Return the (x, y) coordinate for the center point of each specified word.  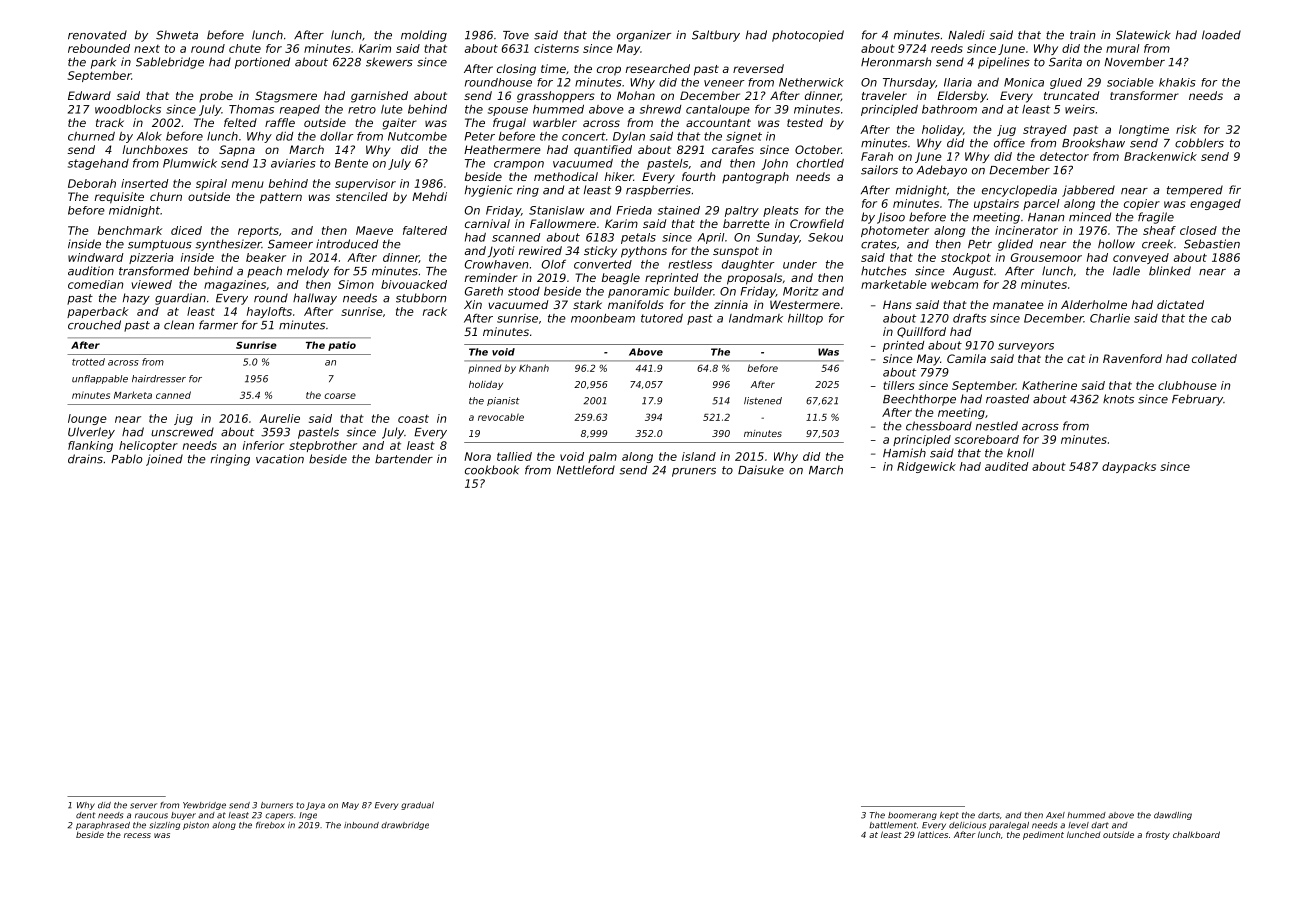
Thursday (909, 83)
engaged (1215, 204)
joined (164, 460)
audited (1007, 466)
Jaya (315, 806)
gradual (417, 806)
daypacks (1129, 467)
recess (137, 835)
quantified (603, 151)
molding (424, 36)
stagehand (98, 164)
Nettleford (586, 470)
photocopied (808, 36)
